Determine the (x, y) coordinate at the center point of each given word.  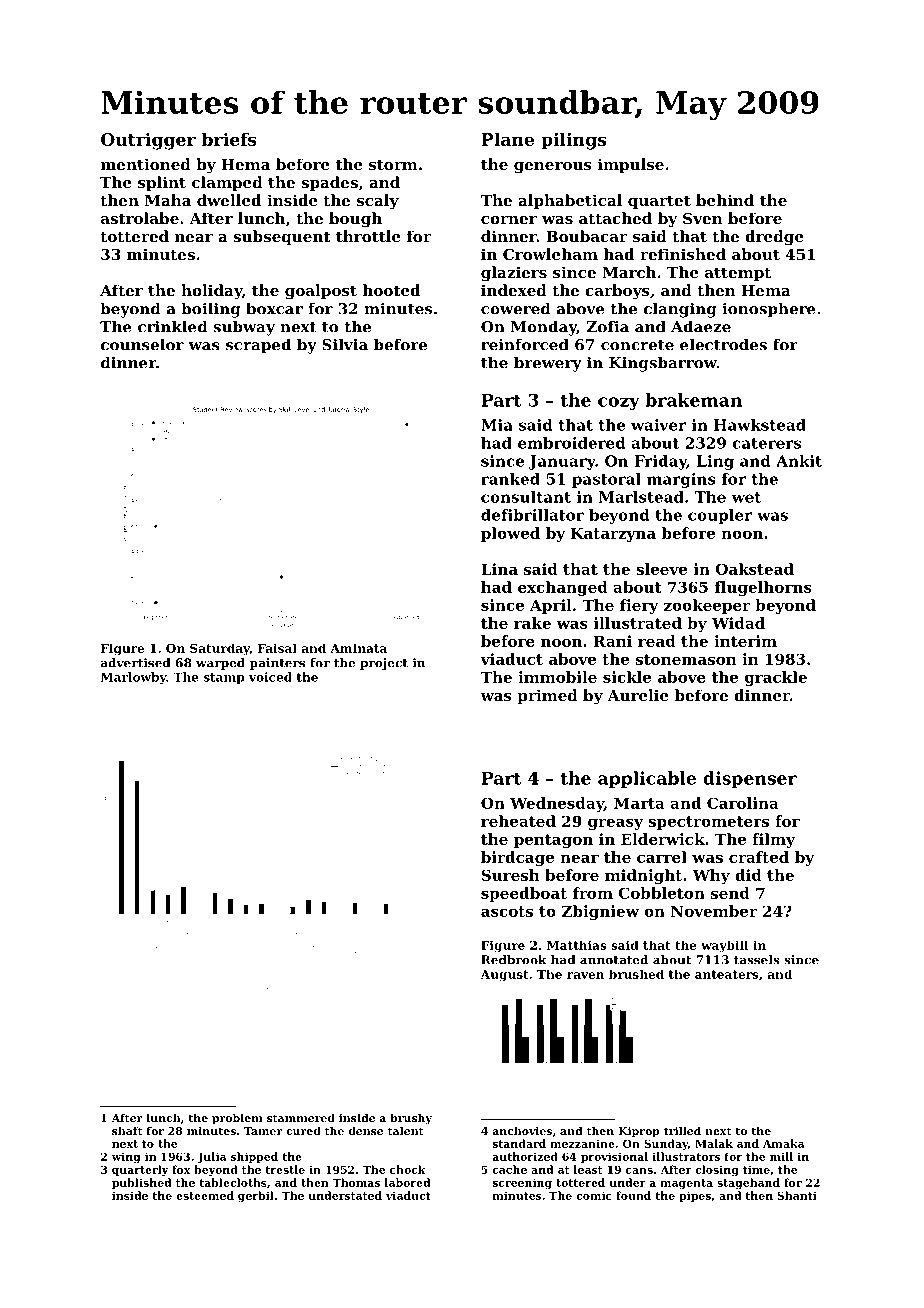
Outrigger (148, 141)
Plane (507, 139)
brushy (411, 1119)
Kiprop (639, 1132)
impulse (631, 165)
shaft (127, 1130)
